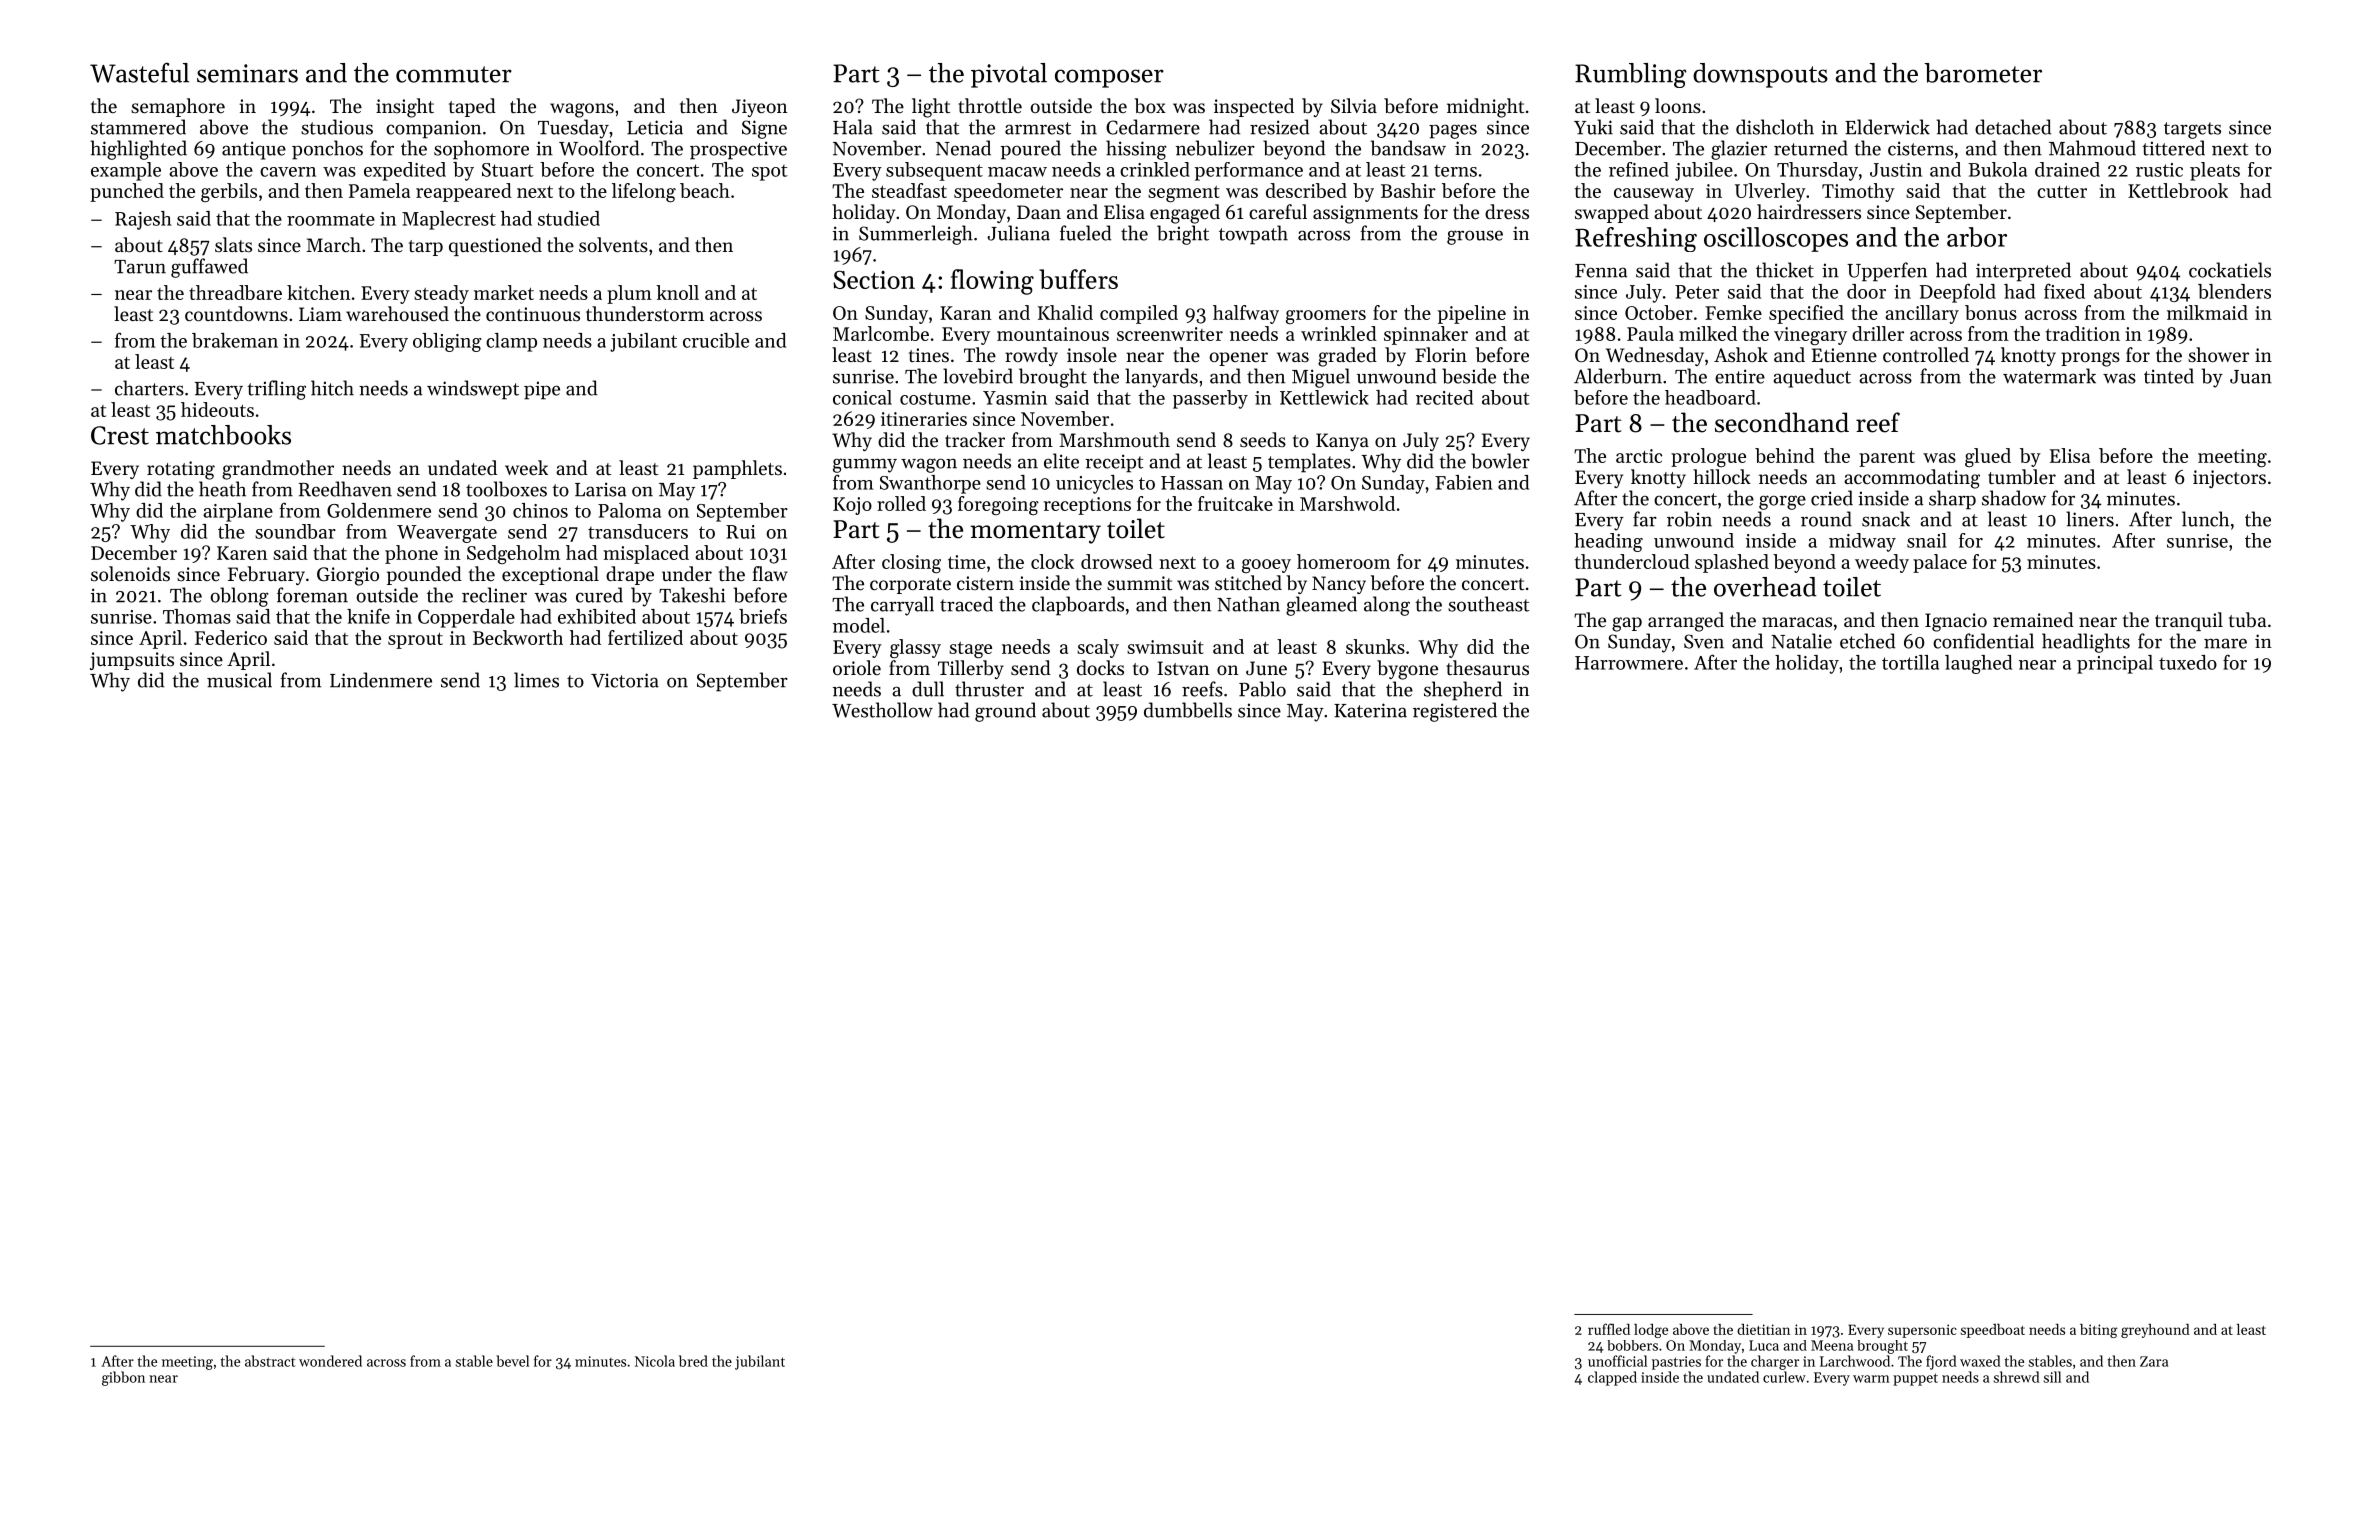 This screenshot has width=2362, height=1528. What do you see at coordinates (2090, 359) in the screenshot?
I see `prongs` at bounding box center [2090, 359].
